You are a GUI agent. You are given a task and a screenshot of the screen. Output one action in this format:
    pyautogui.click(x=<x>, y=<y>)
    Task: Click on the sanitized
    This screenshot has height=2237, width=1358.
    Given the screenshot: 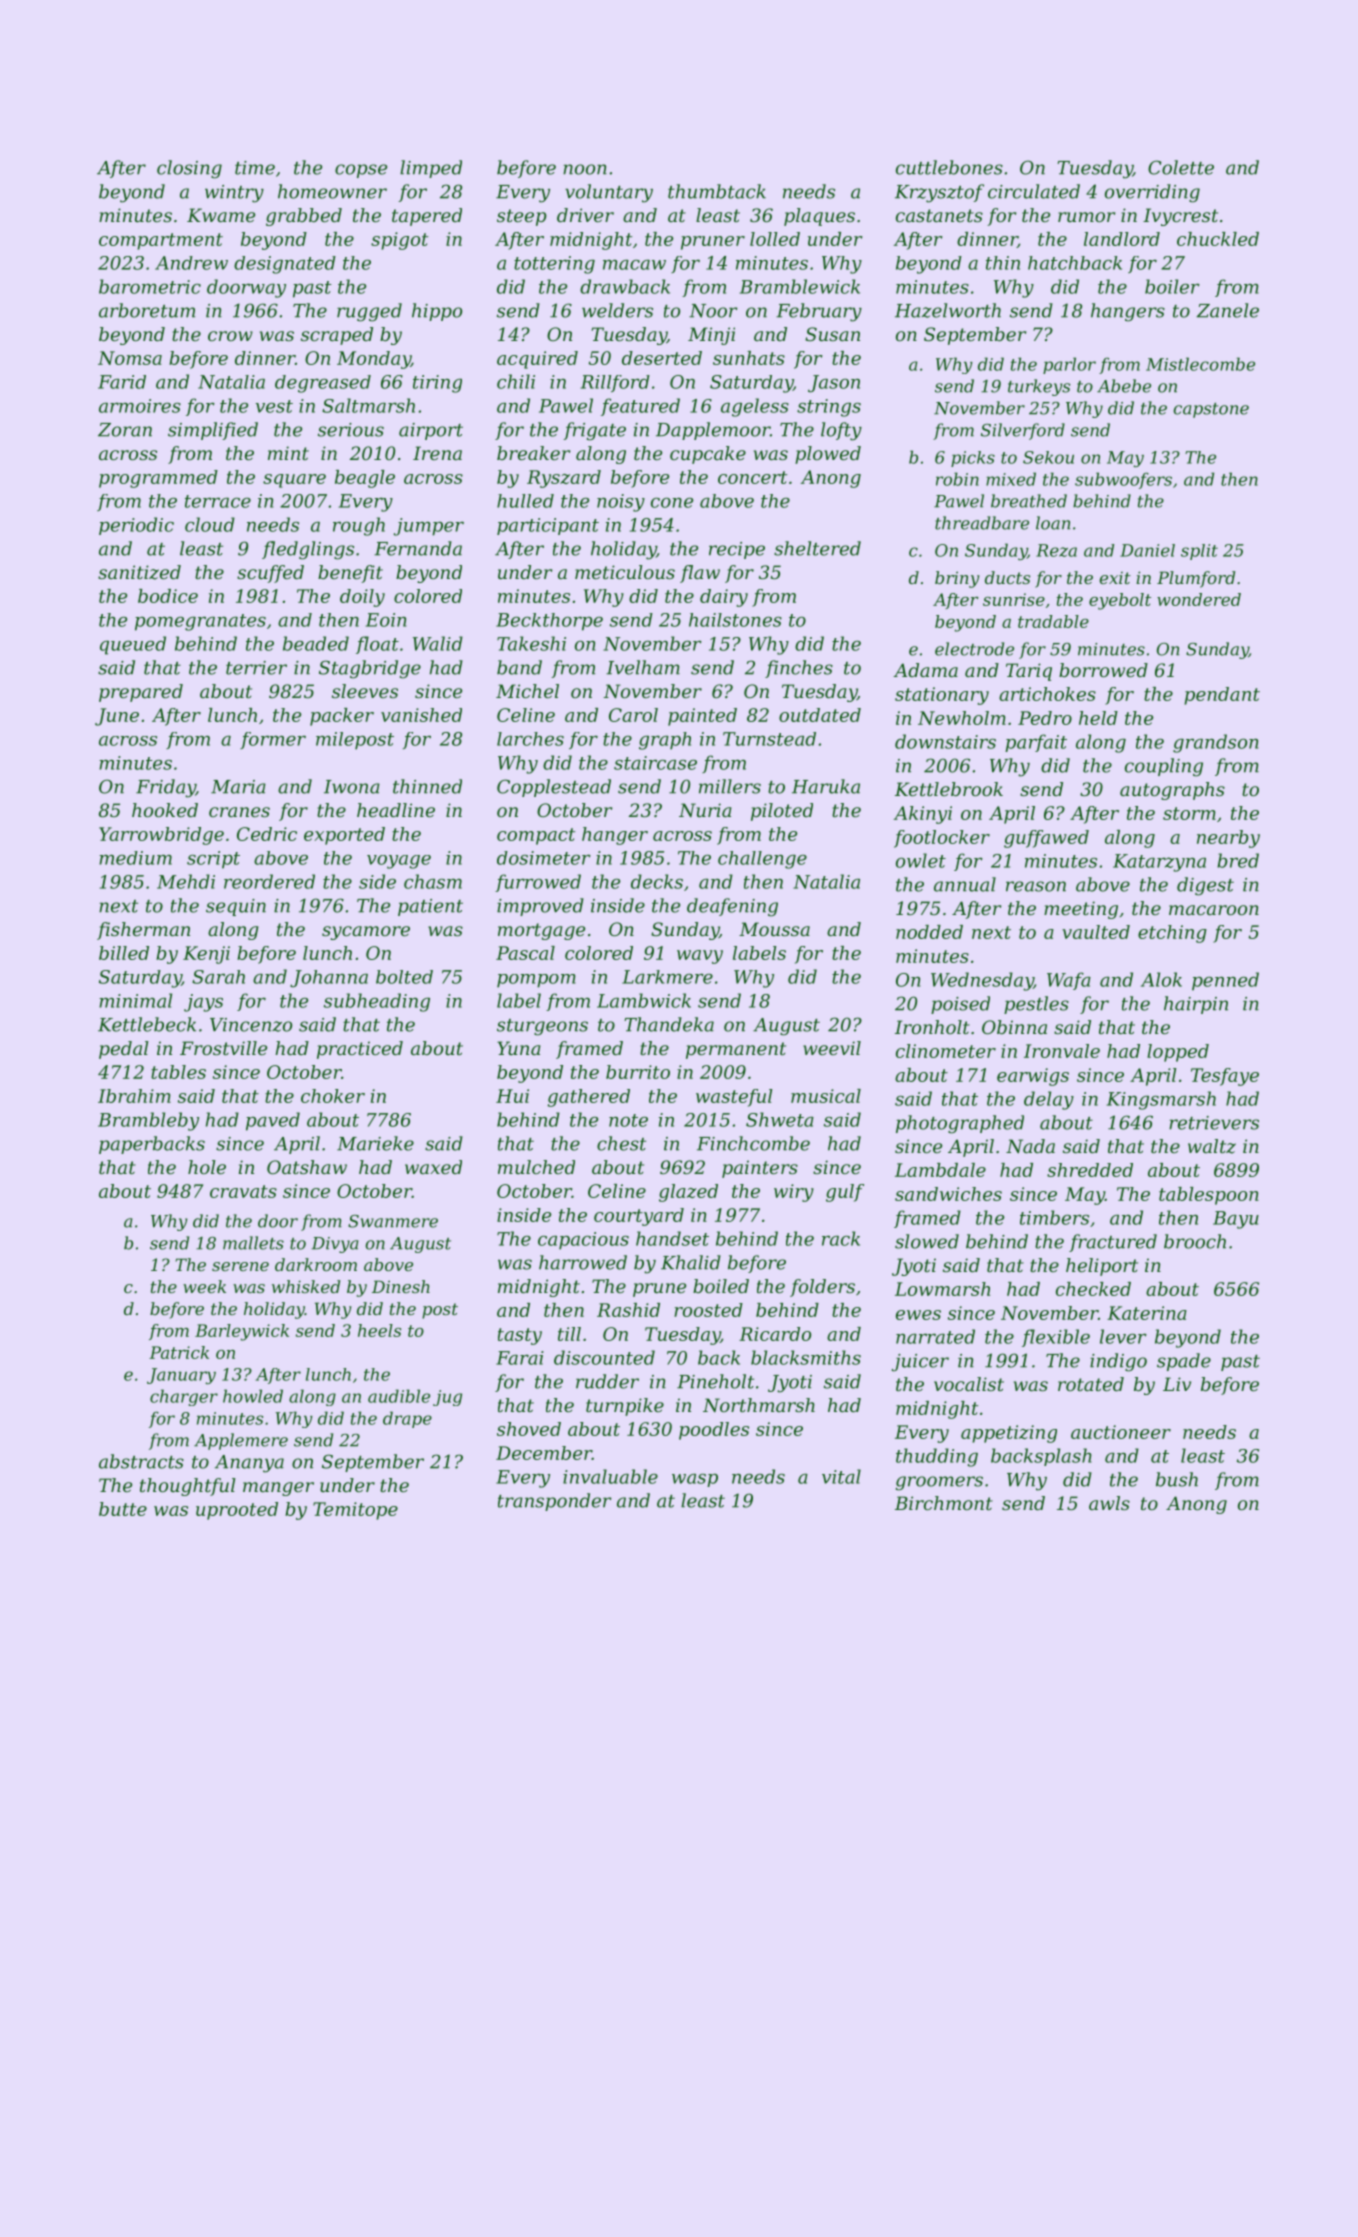 What is the action you would take?
    pyautogui.click(x=139, y=572)
